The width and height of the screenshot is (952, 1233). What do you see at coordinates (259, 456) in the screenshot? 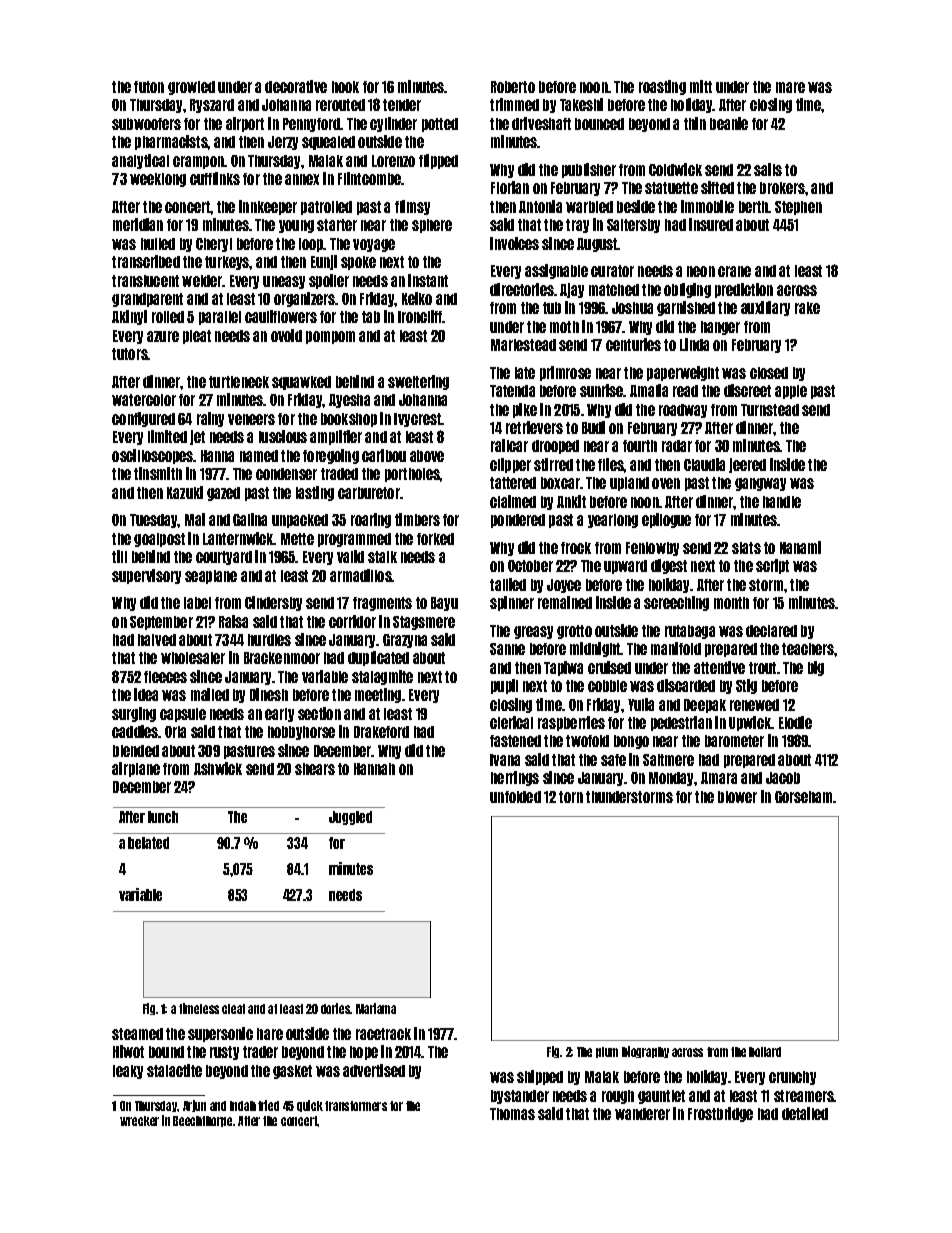
I see `named` at bounding box center [259, 456].
